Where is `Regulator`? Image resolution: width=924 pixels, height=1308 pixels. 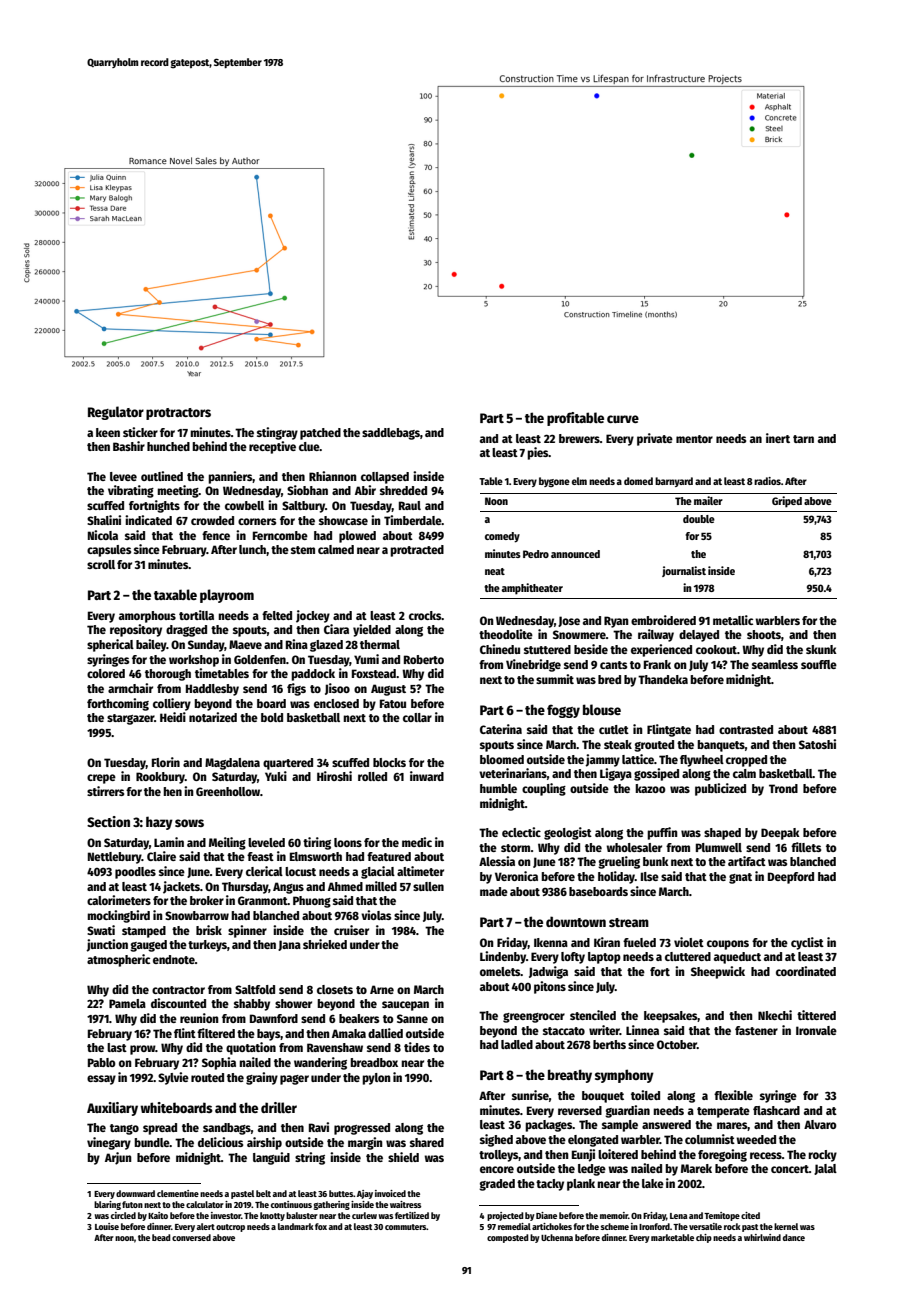
Regulator is located at coordinates (116, 413).
